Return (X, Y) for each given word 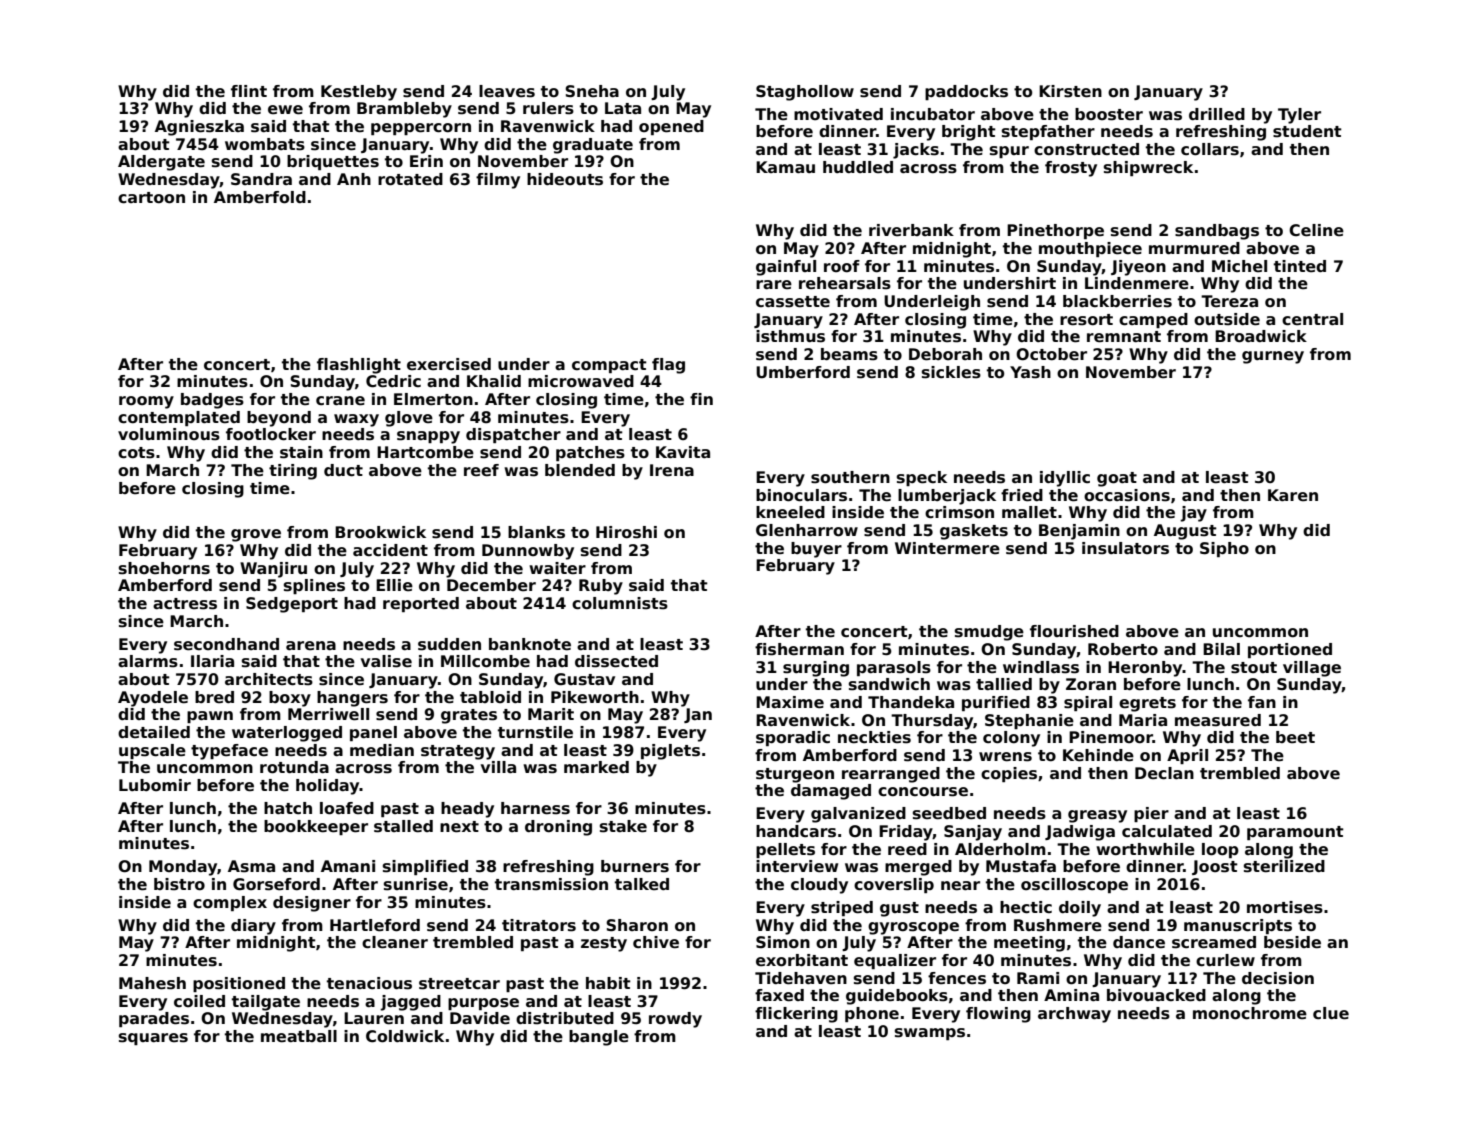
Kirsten (1070, 91)
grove (256, 535)
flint (249, 91)
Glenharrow (807, 530)
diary (253, 927)
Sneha (592, 91)
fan (1262, 702)
